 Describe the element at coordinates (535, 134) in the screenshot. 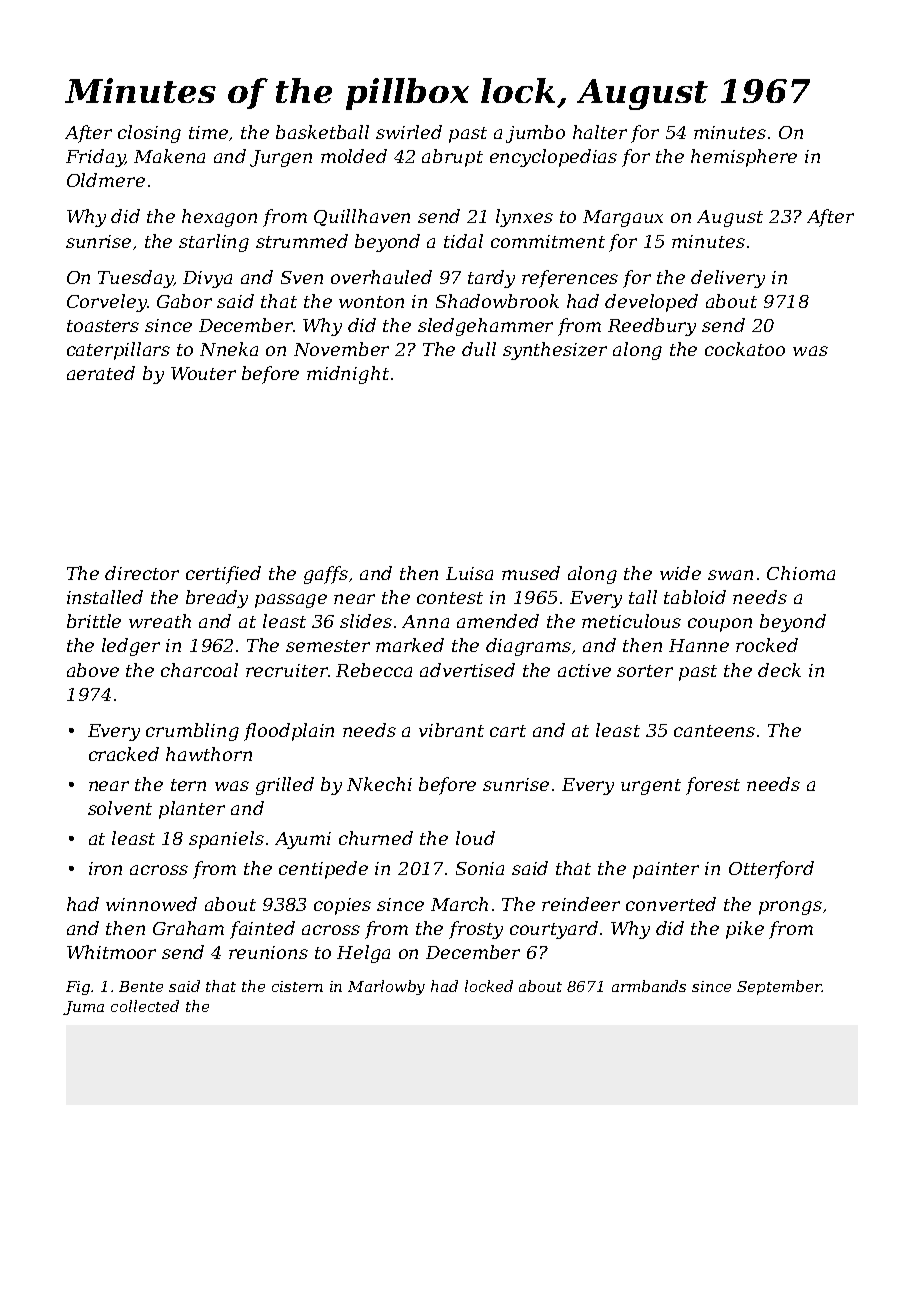

I see `jumbo` at that location.
